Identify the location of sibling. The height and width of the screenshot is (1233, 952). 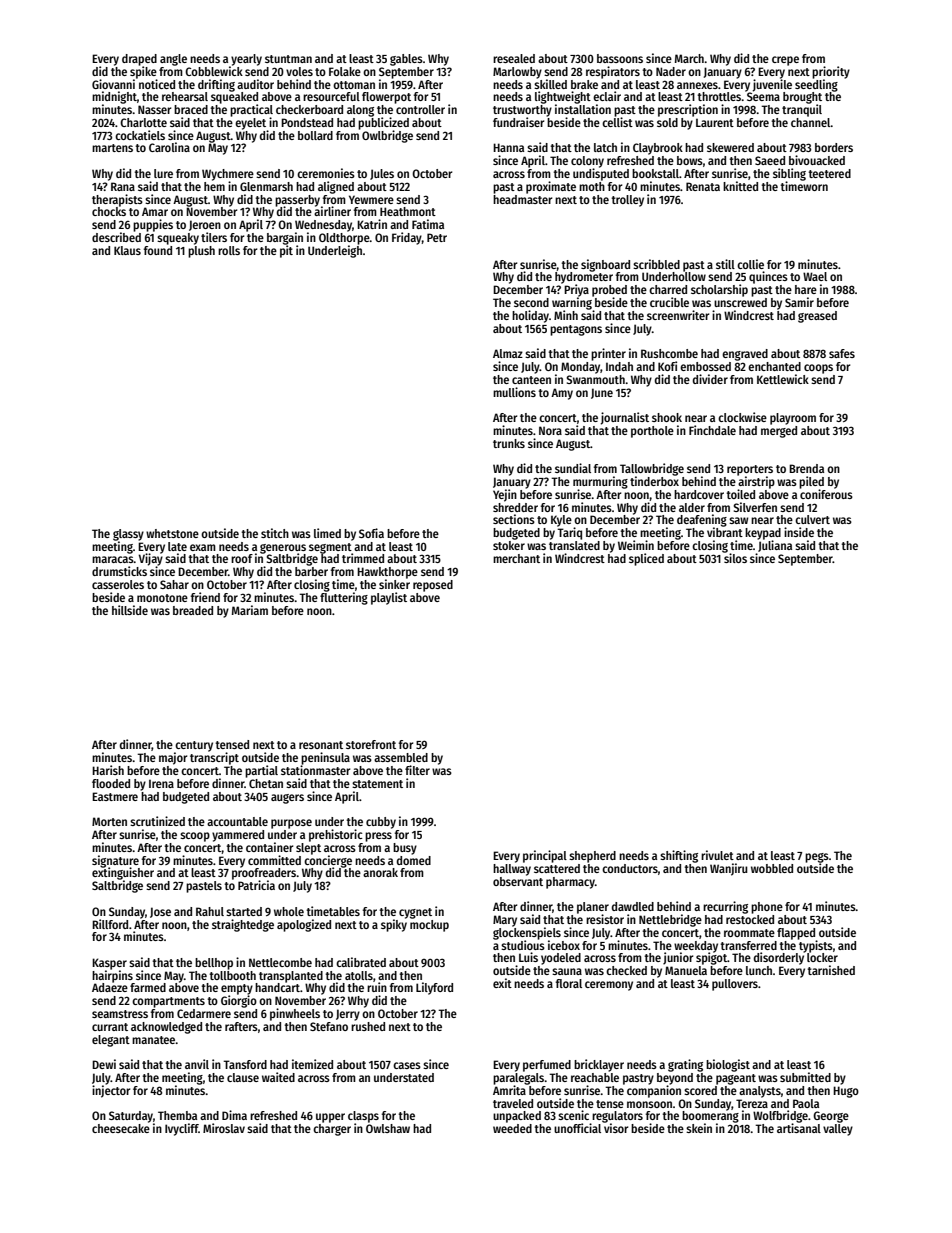
(789, 174).
